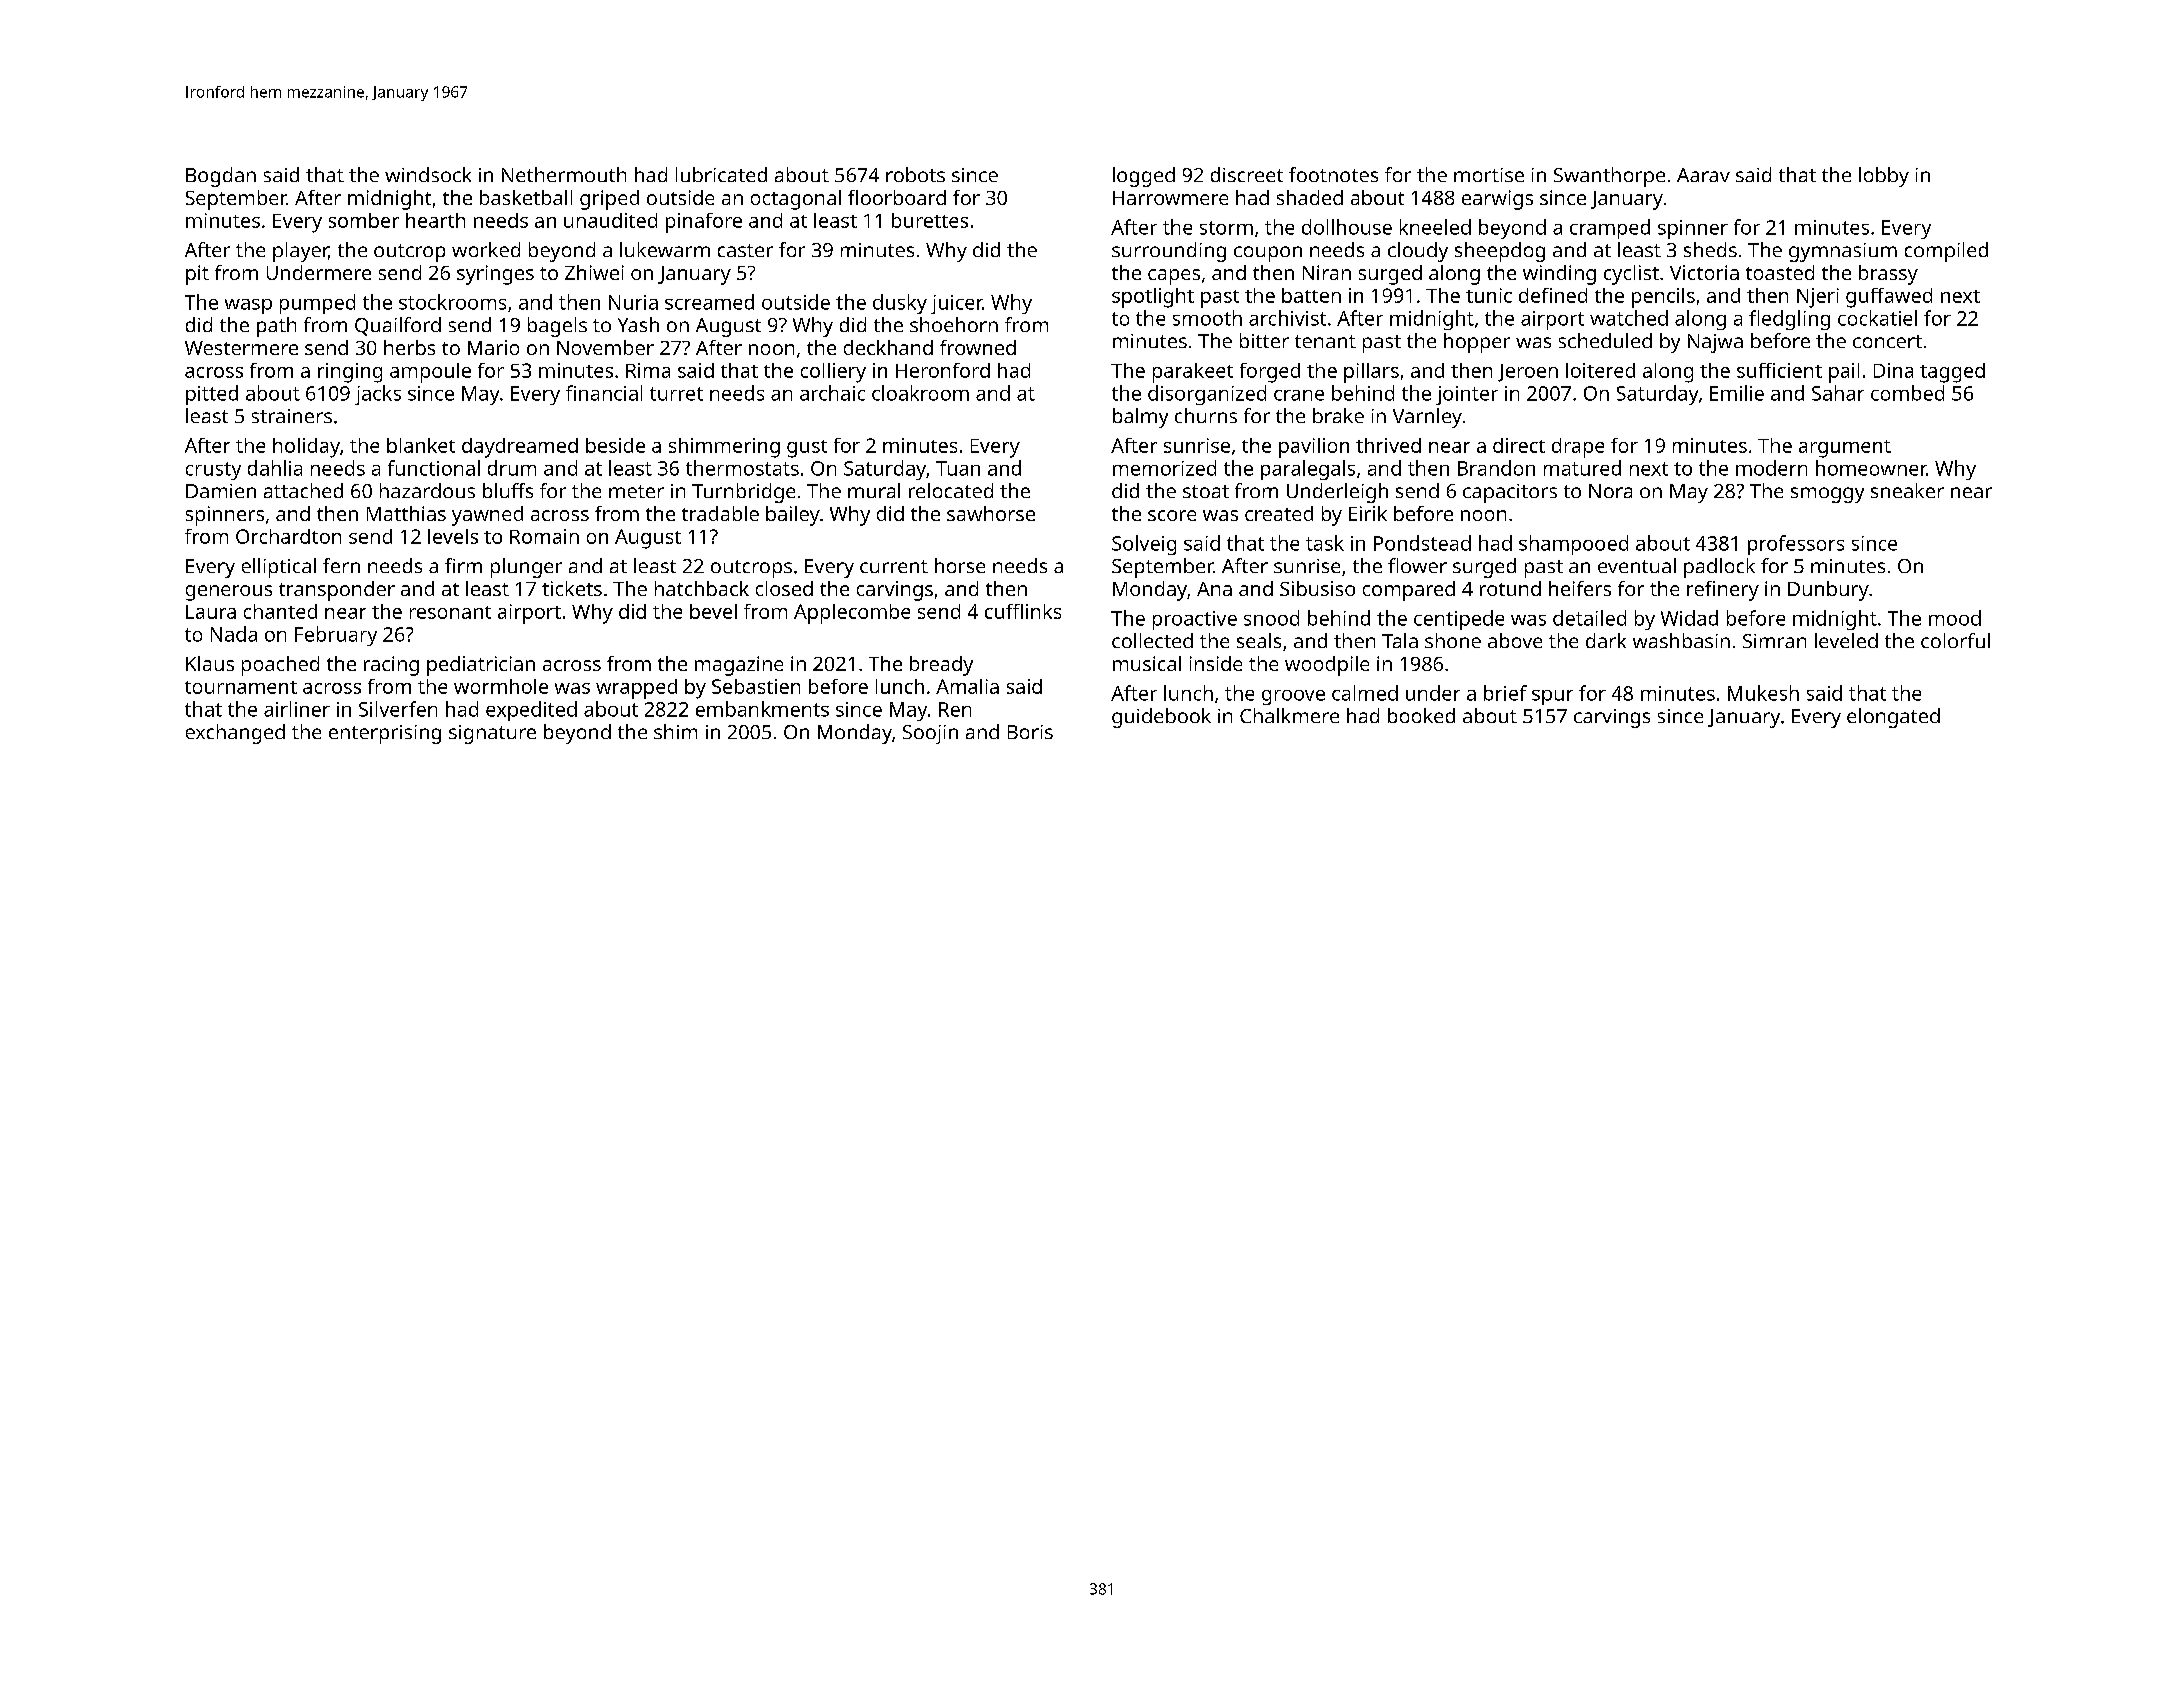  I want to click on floorboard, so click(897, 197).
